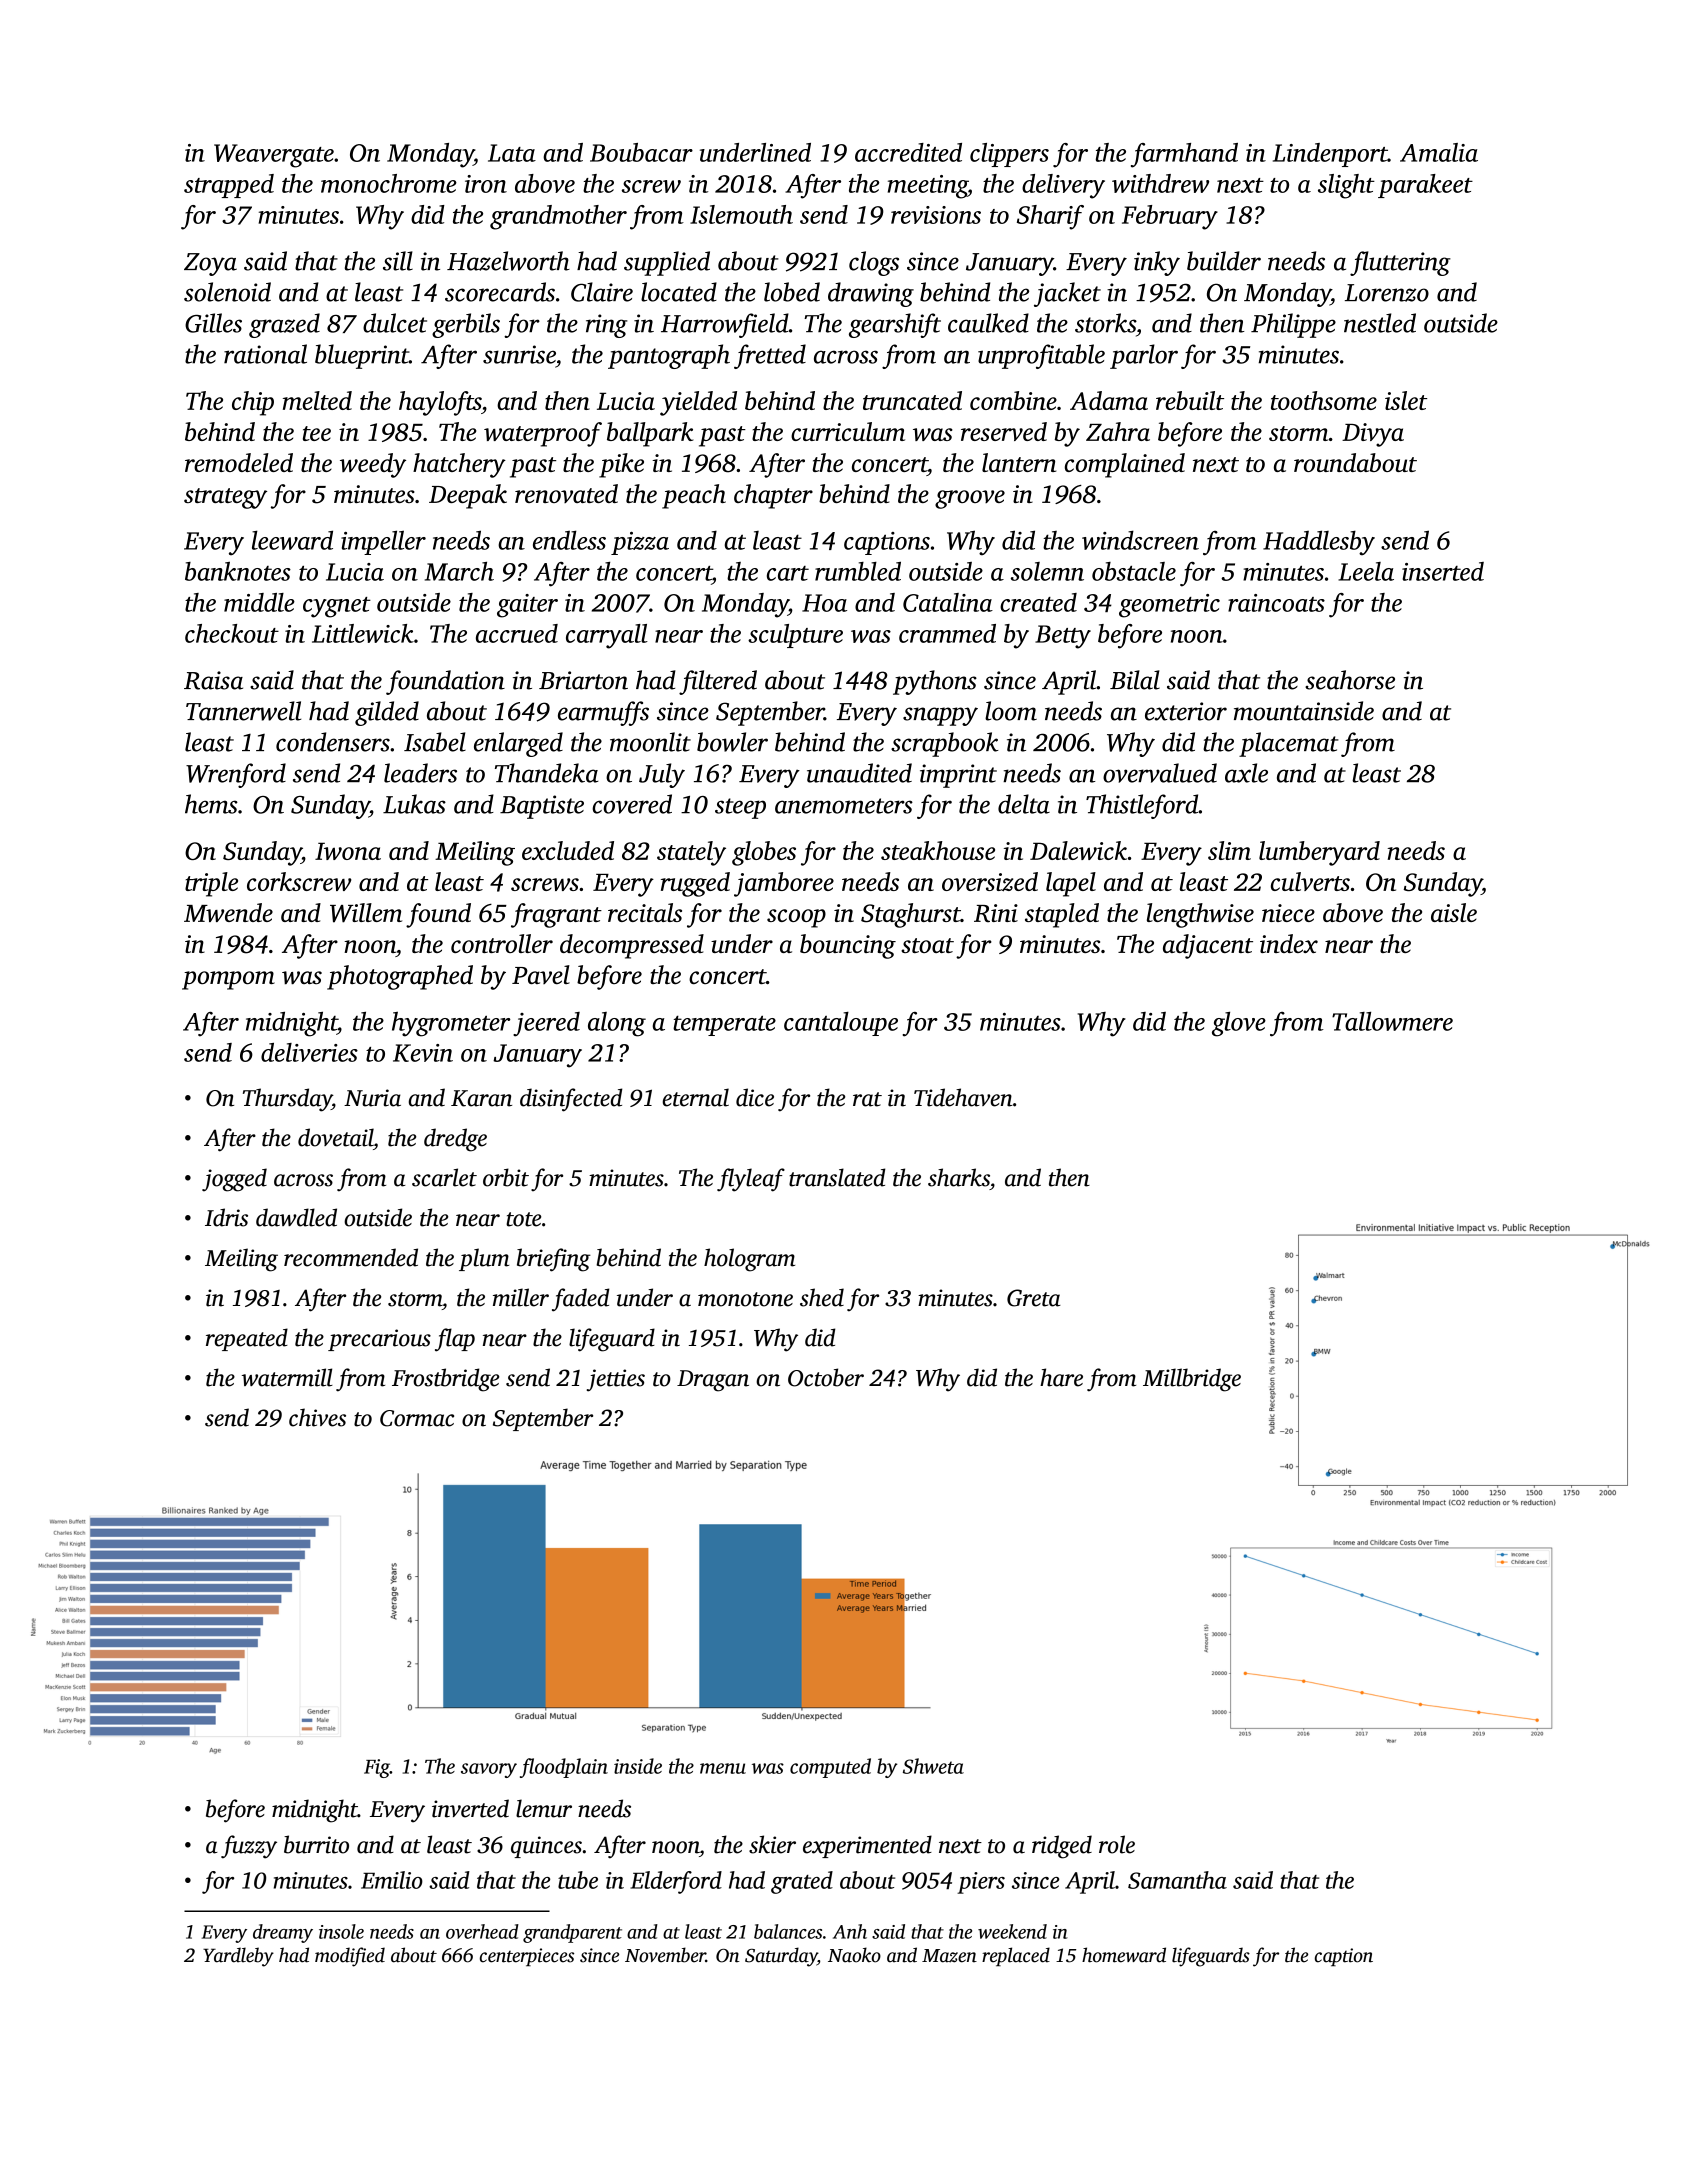  What do you see at coordinates (841, 1024) in the image?
I see `cantaloupe` at bounding box center [841, 1024].
